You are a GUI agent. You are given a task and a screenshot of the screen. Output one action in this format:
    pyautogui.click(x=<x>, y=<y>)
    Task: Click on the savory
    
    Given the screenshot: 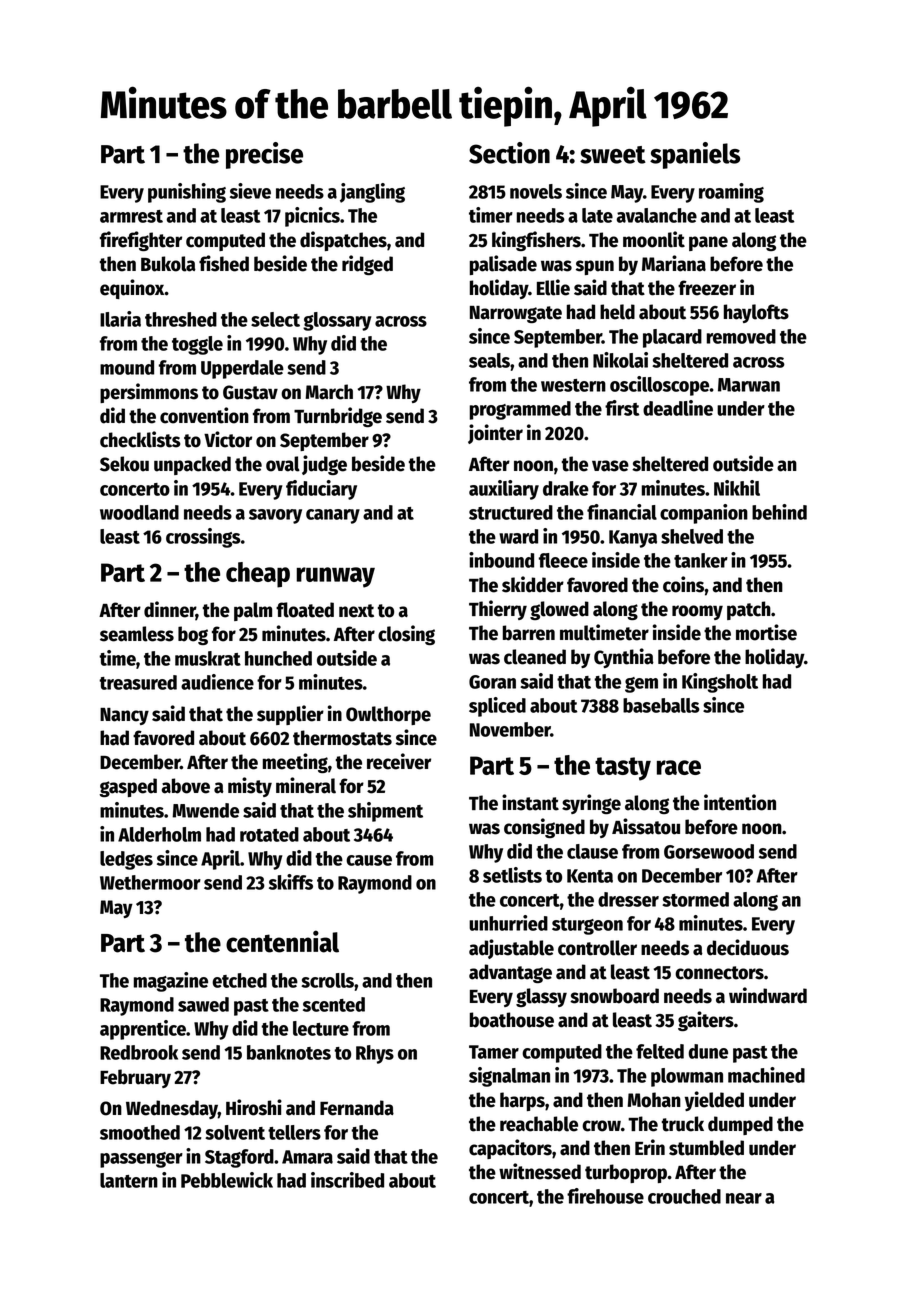 What is the action you would take?
    pyautogui.click(x=275, y=516)
